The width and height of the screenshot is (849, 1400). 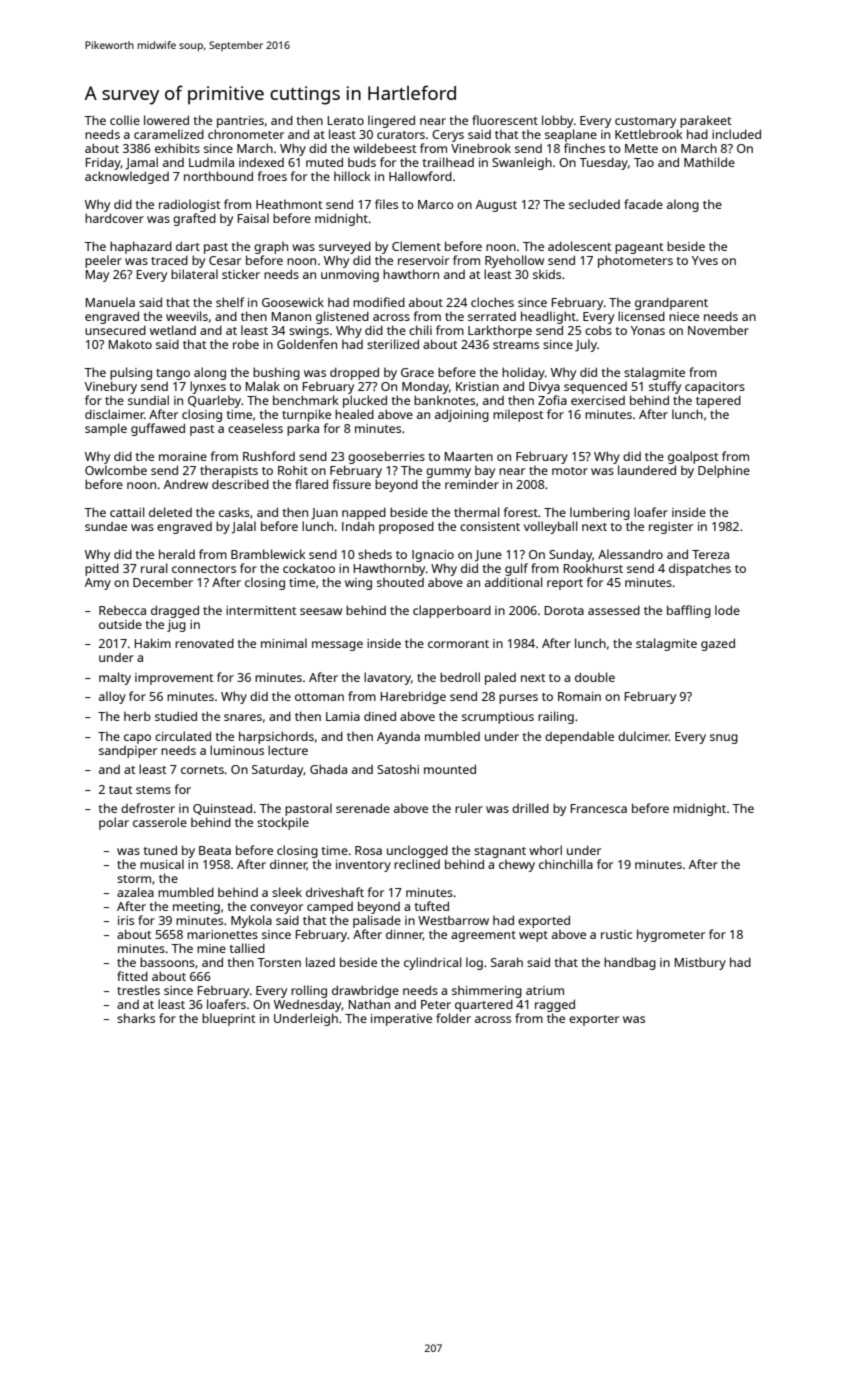 What do you see at coordinates (136, 1018) in the screenshot?
I see `sharks` at bounding box center [136, 1018].
